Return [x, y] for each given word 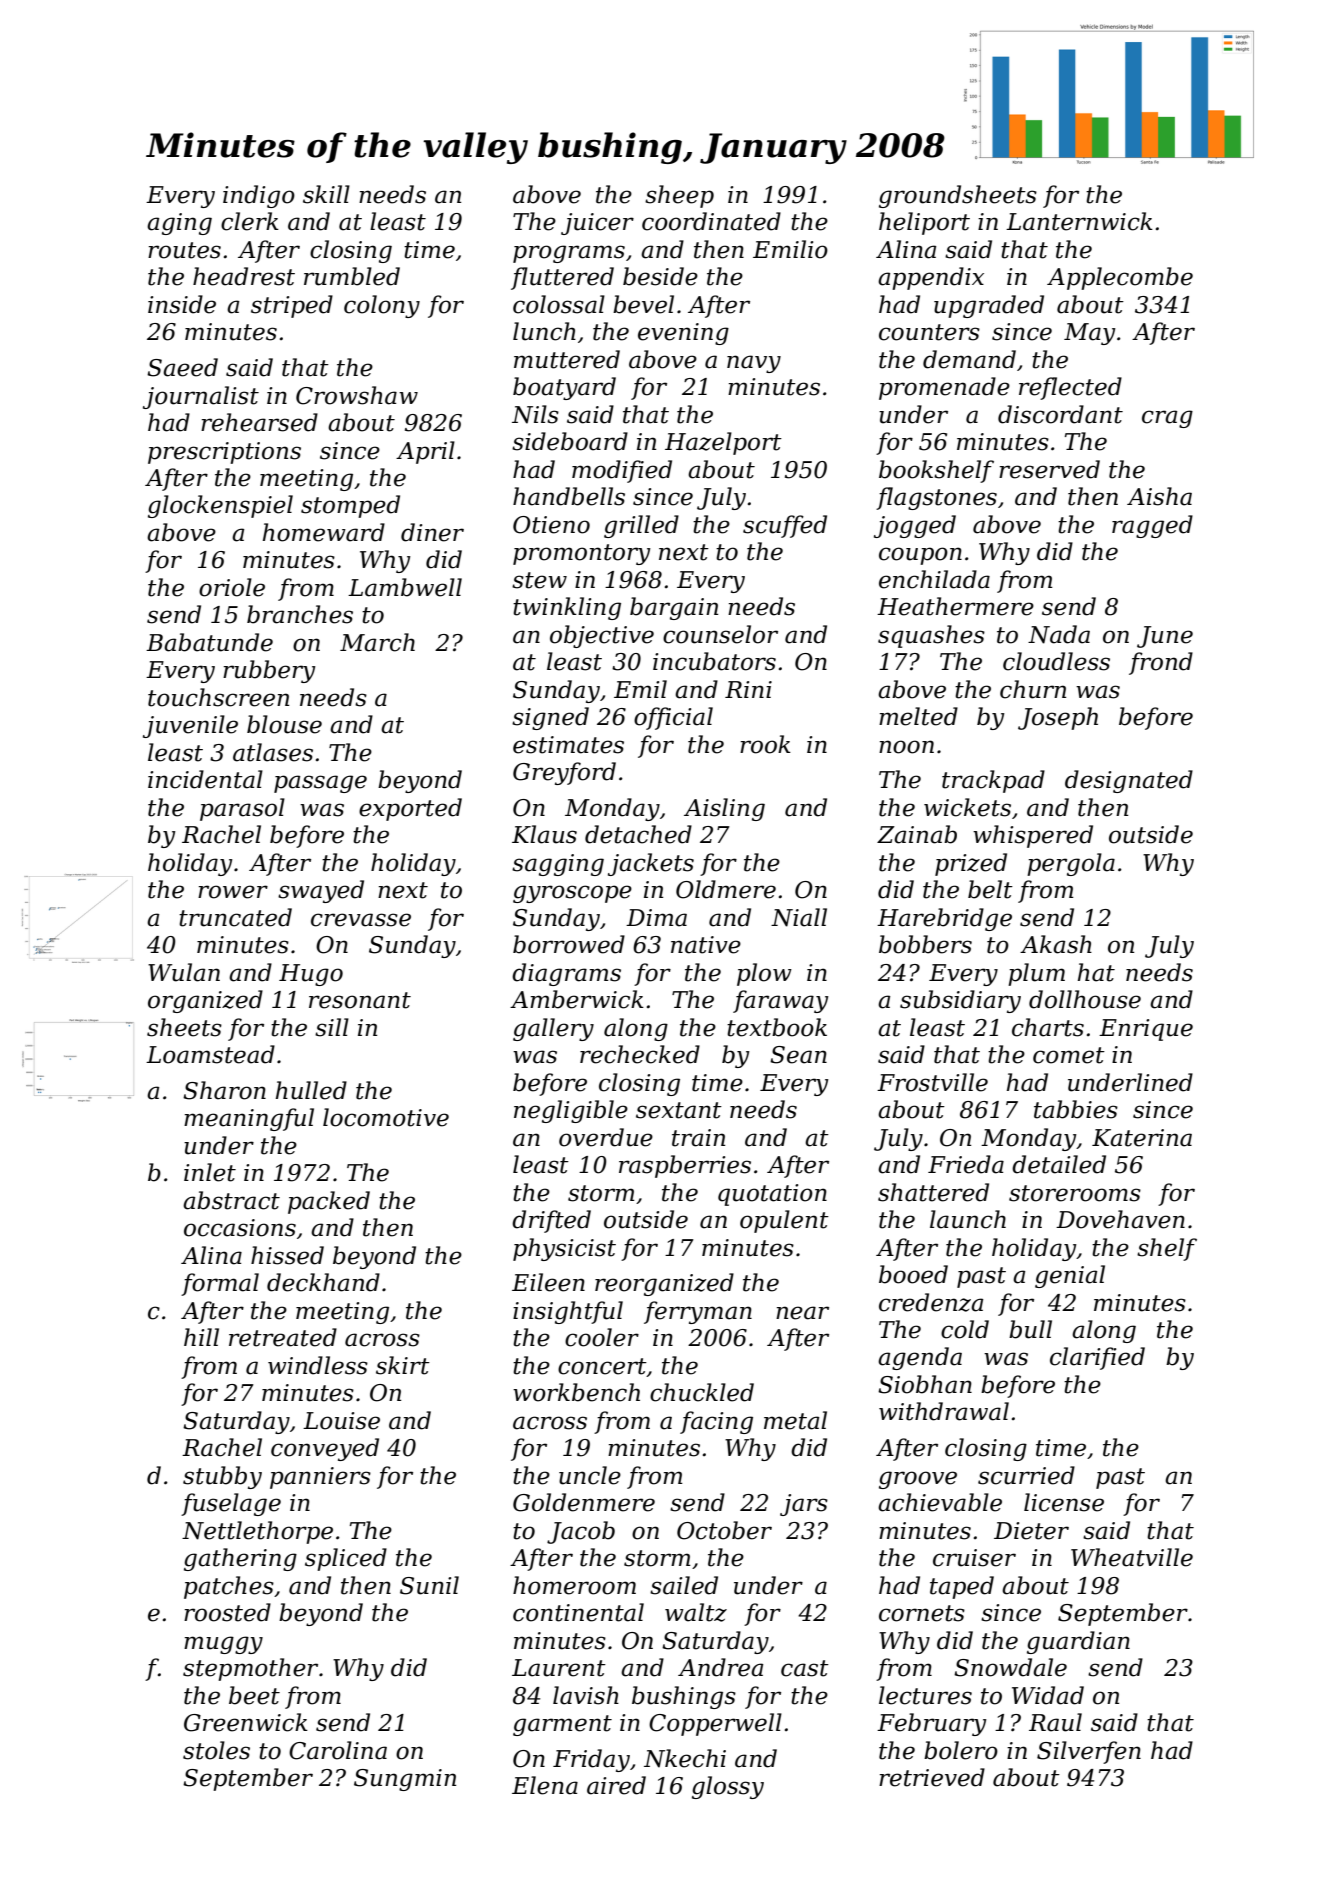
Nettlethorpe [257, 1532]
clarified [1097, 1358]
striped [292, 306]
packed [329, 1202]
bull [1030, 1329]
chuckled [702, 1392]
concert [602, 1367]
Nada [1059, 634]
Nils [535, 414]
